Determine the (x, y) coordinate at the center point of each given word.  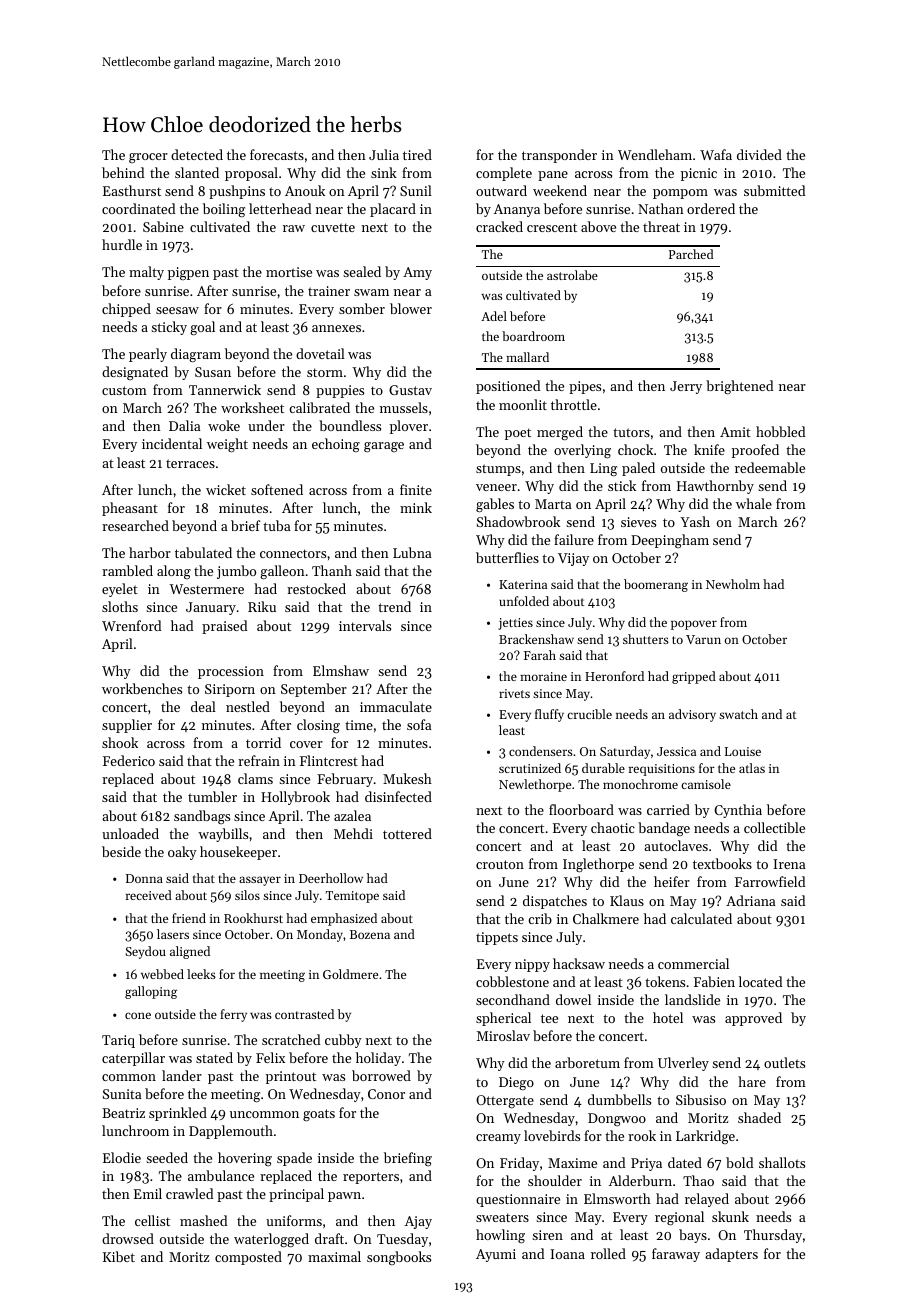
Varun (703, 639)
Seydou (145, 952)
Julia (384, 154)
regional (679, 1218)
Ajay (418, 1222)
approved (753, 1019)
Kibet (119, 1256)
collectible (774, 827)
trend (394, 606)
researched (135, 525)
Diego (516, 1083)
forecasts (277, 154)
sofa (419, 724)
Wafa (716, 154)
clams (255, 778)
